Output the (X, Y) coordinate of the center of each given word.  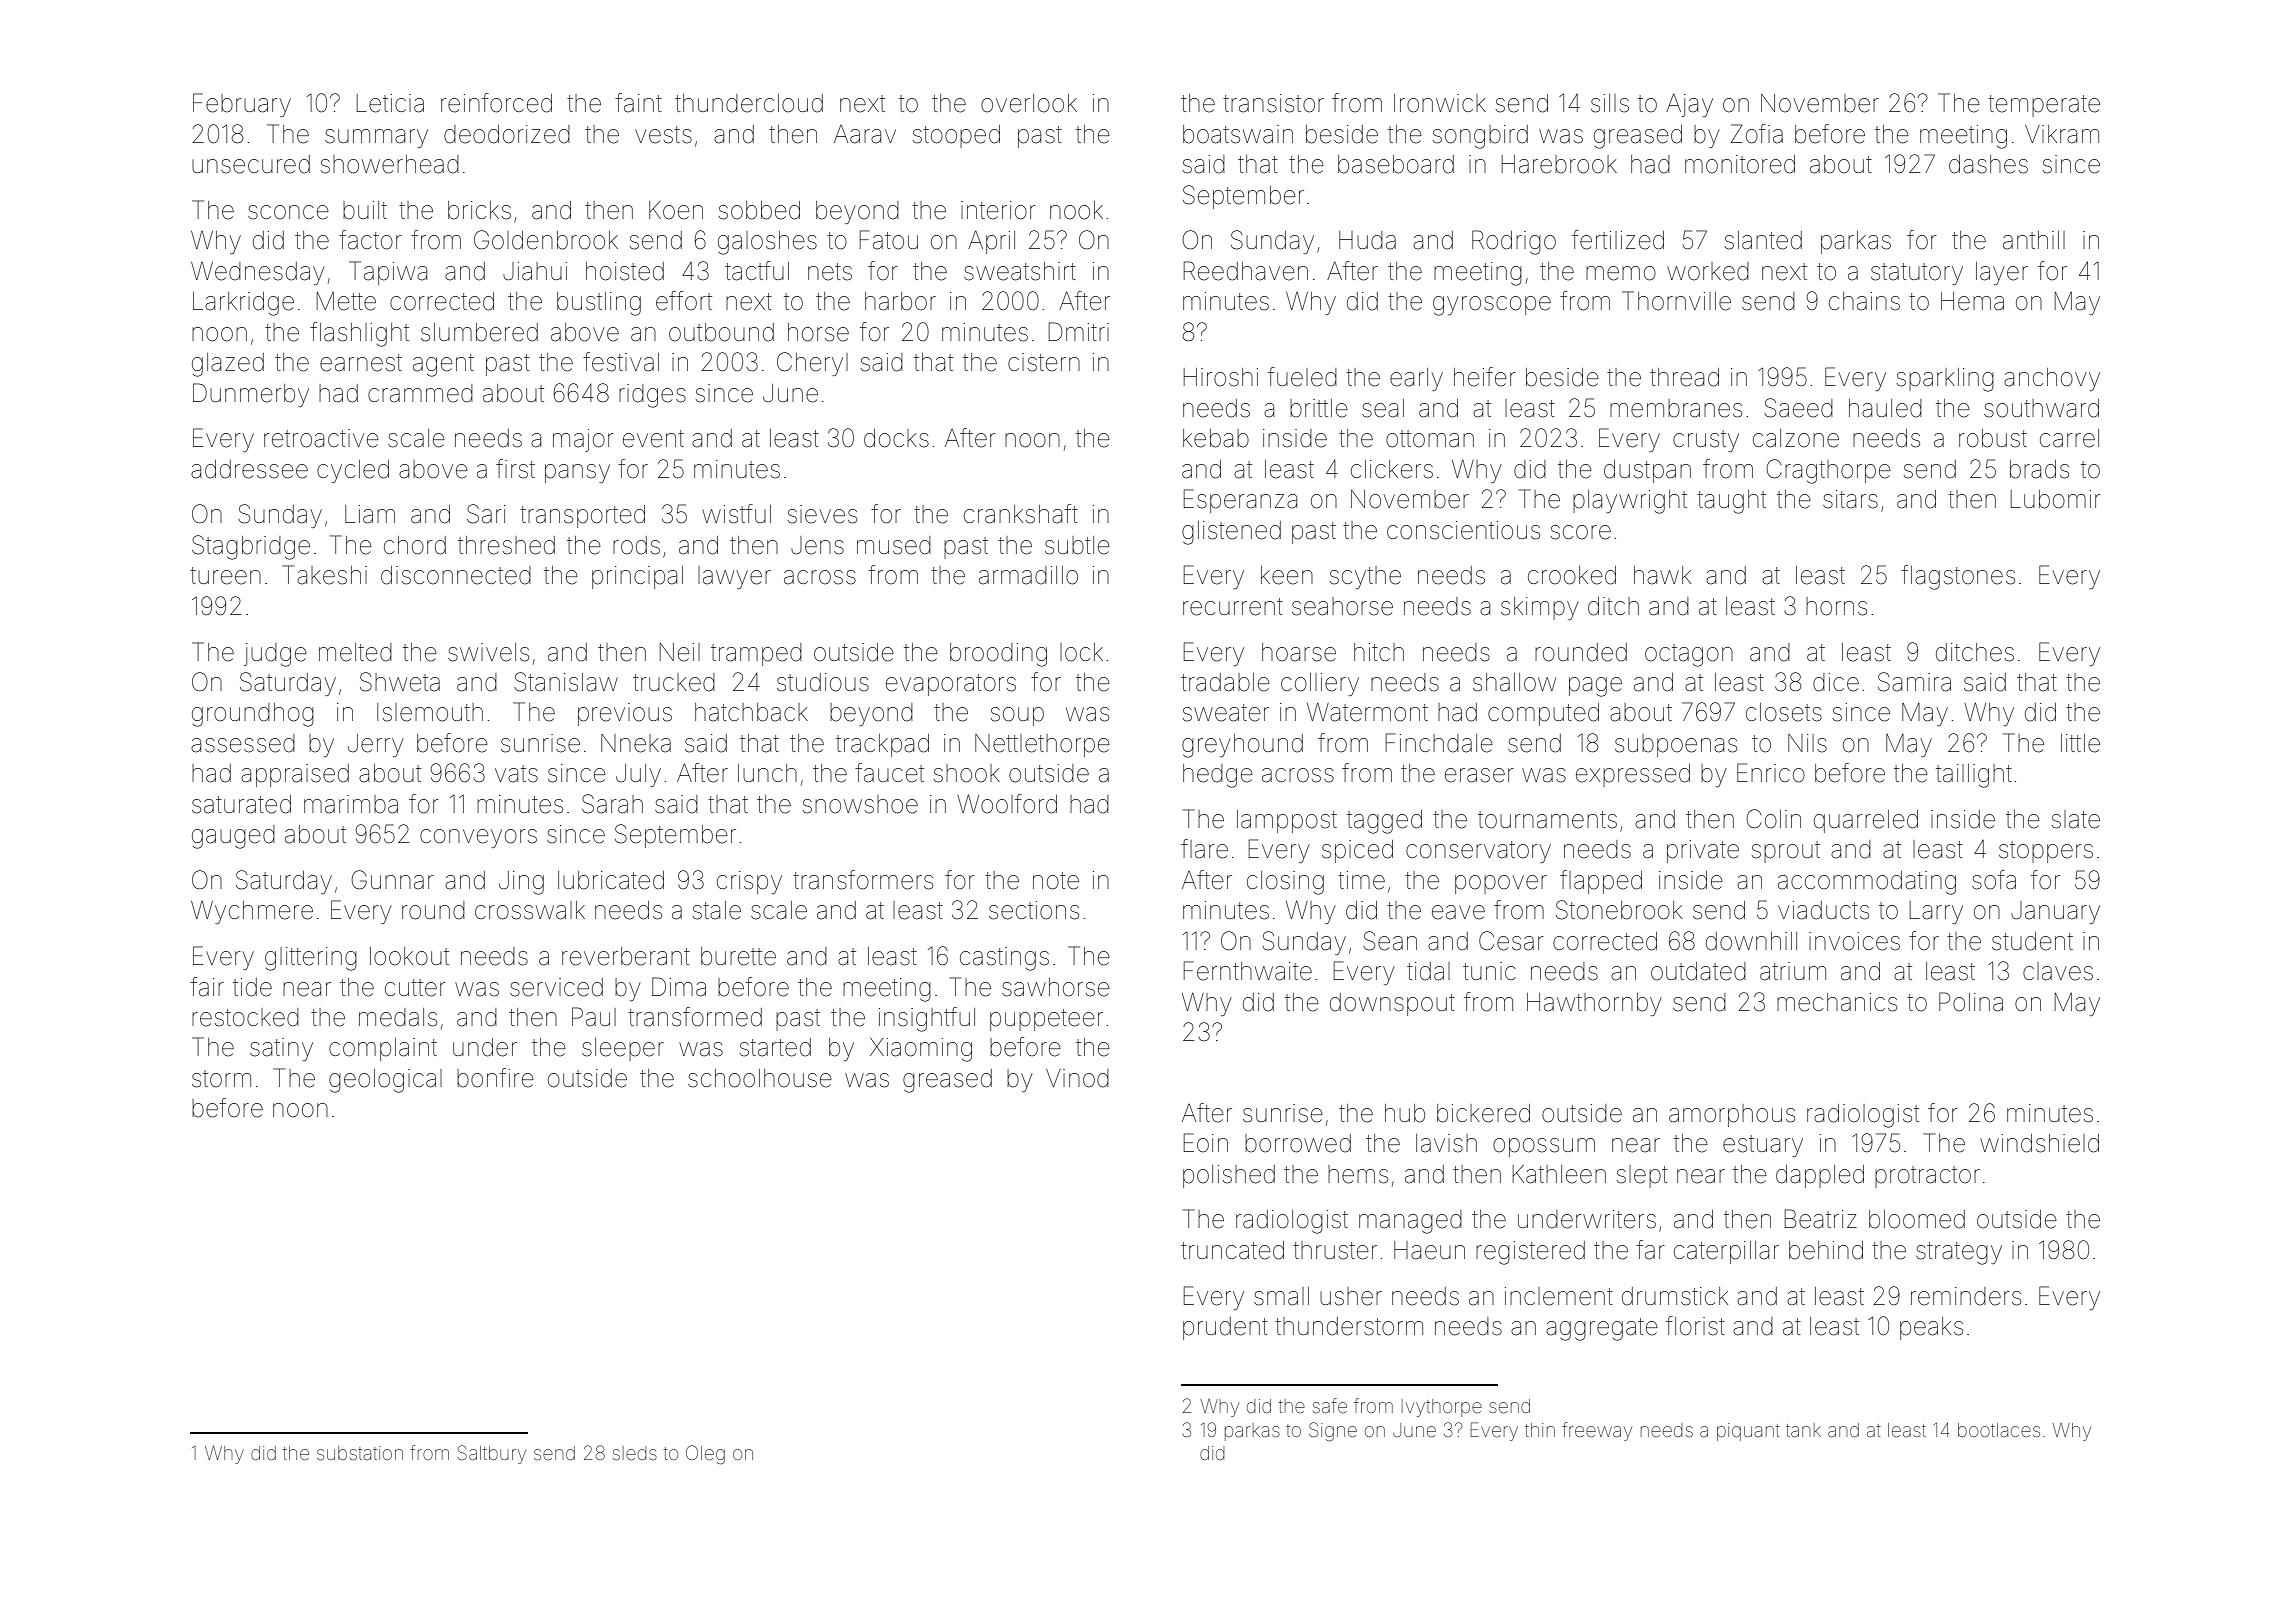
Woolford (1007, 804)
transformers (863, 880)
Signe (1333, 1431)
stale (717, 910)
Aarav (865, 134)
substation (360, 1453)
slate (2076, 819)
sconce (288, 212)
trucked (674, 682)
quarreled (1866, 821)
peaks (1931, 1328)
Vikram (2062, 134)
